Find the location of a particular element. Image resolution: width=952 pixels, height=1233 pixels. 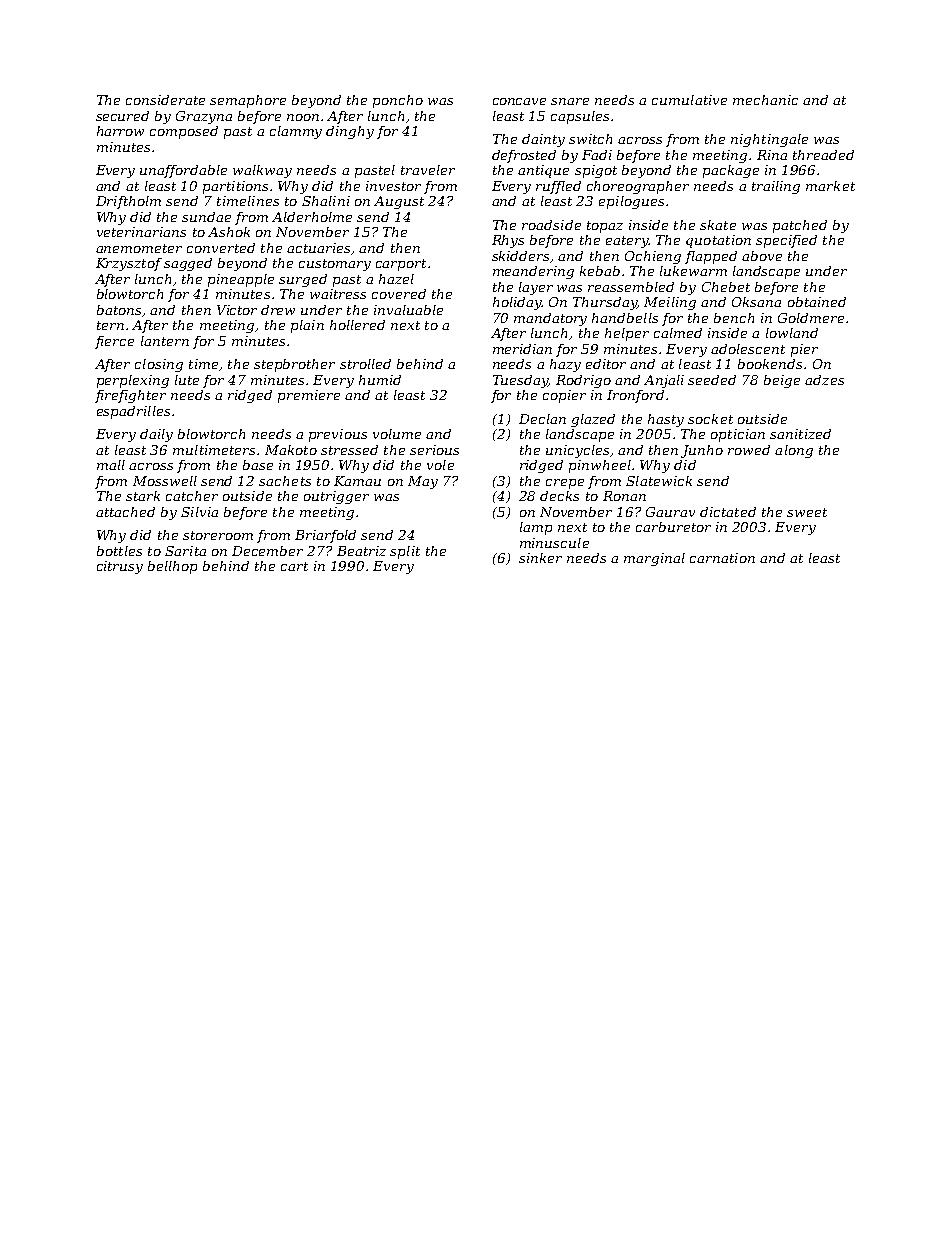

sanitized is located at coordinates (800, 434).
